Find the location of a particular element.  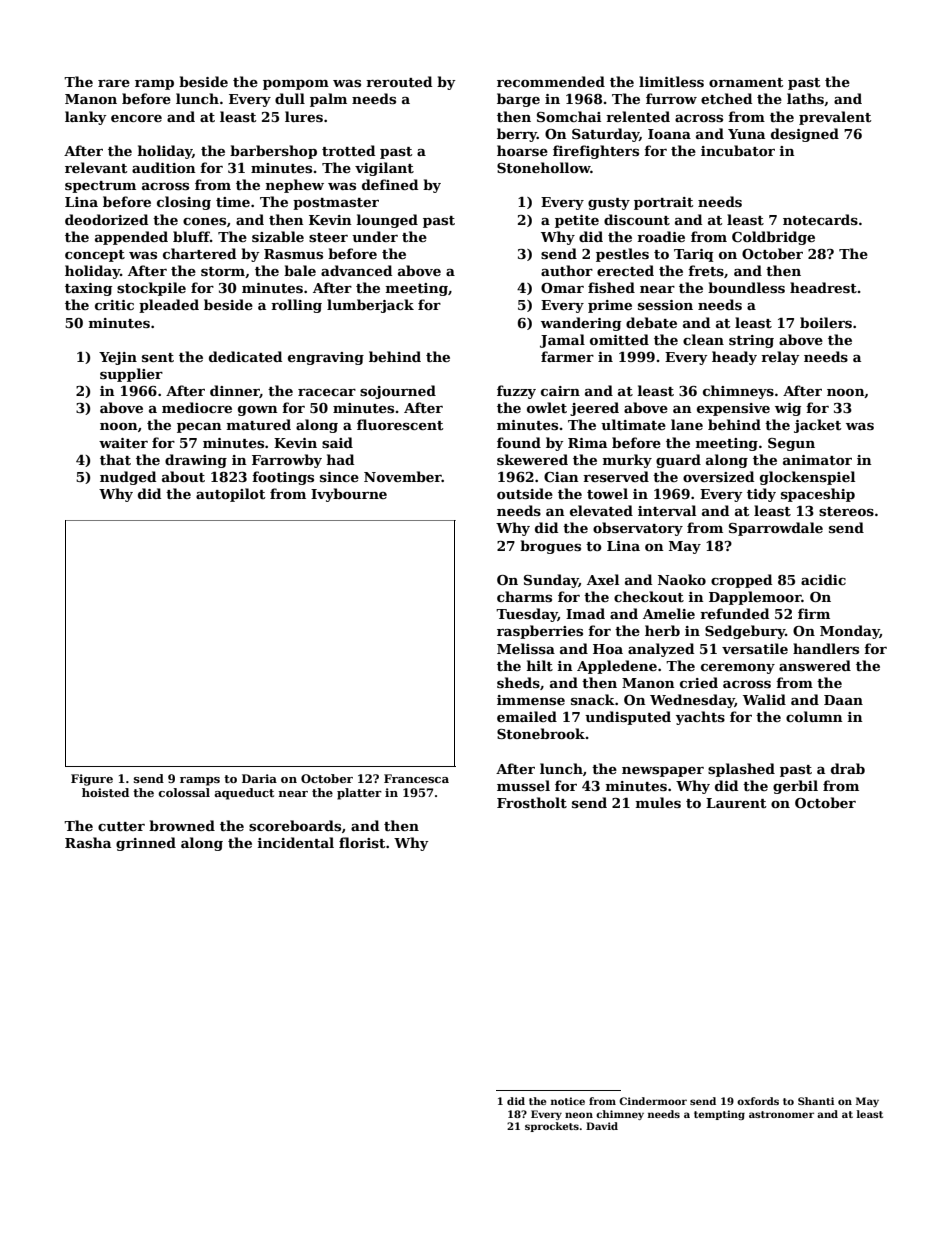

Naoko is located at coordinates (682, 579).
